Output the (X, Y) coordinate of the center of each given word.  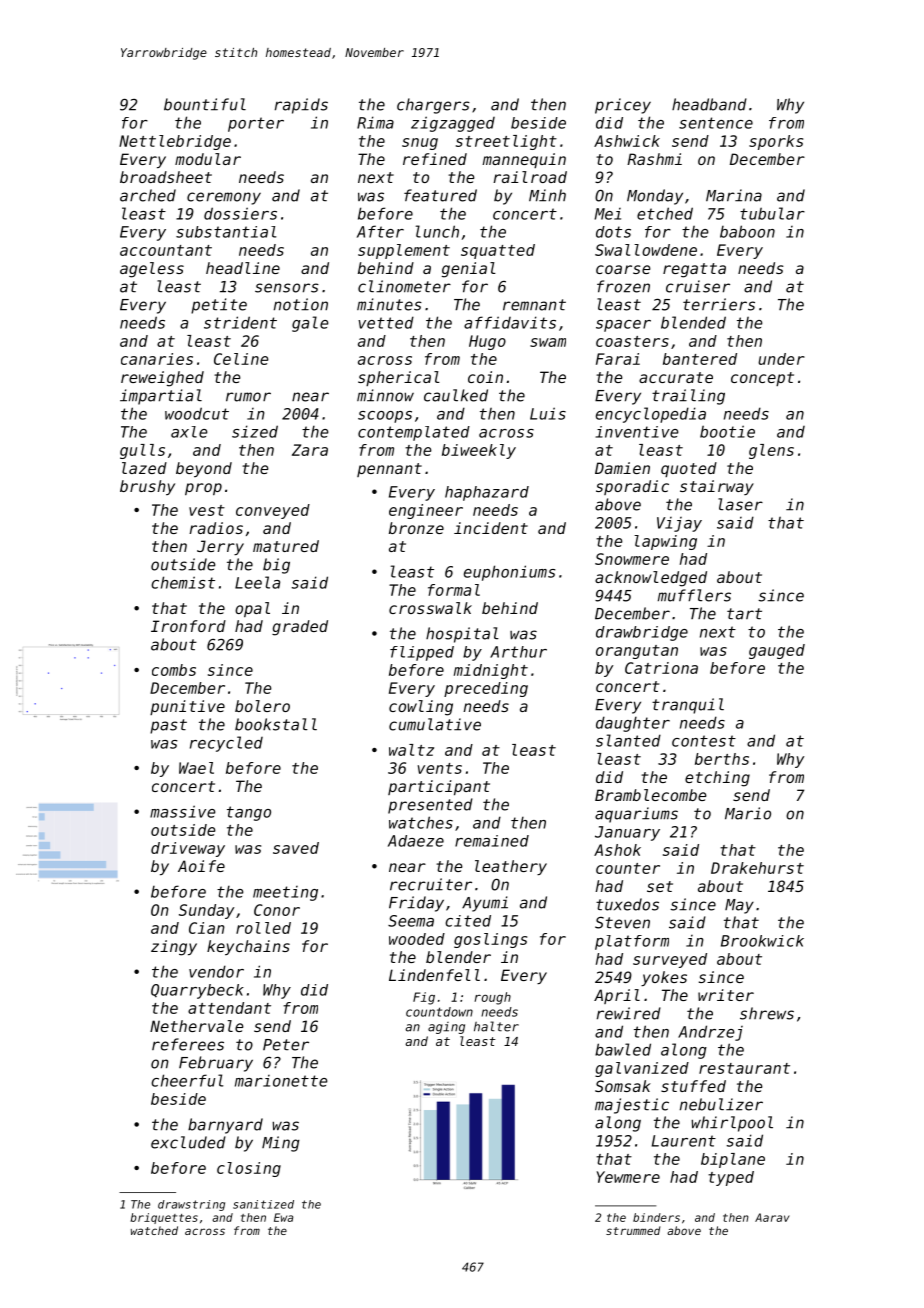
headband (709, 104)
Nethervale (197, 1026)
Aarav (772, 1217)
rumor (248, 397)
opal (252, 609)
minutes (389, 304)
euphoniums (510, 573)
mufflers (694, 595)
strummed (633, 1230)
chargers (433, 106)
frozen (623, 286)
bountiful (205, 104)
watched (154, 1230)
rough (492, 998)
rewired (629, 1013)
